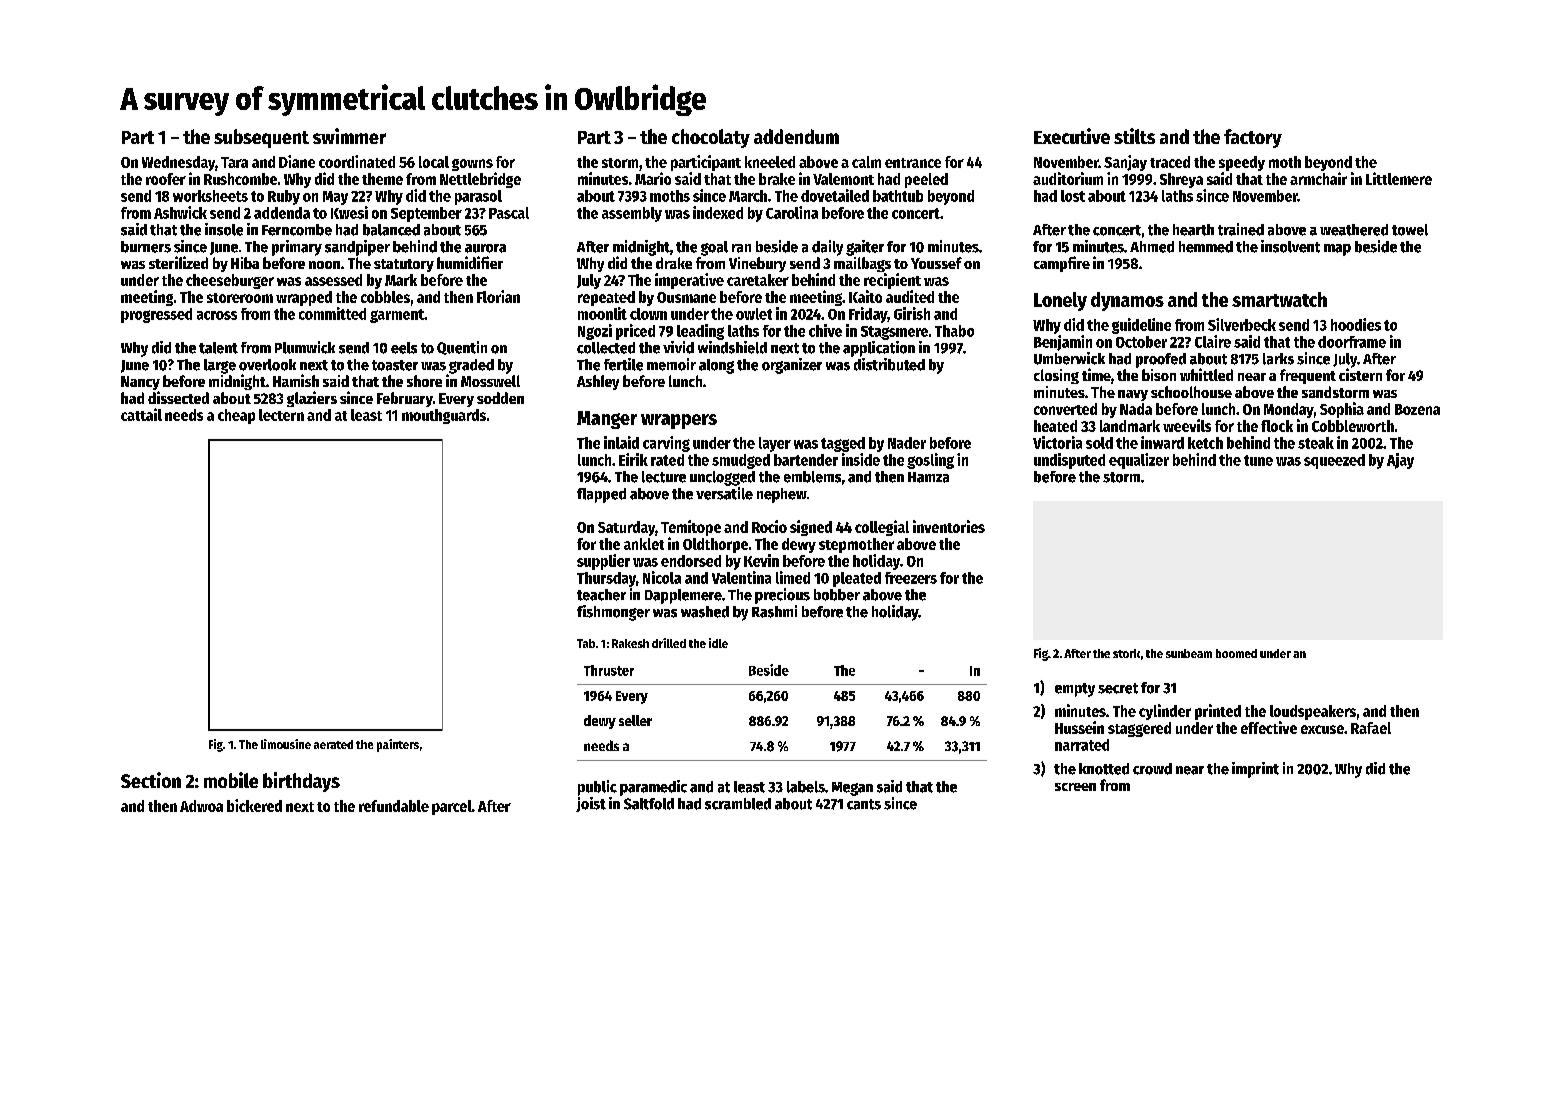 The image size is (1564, 1106). I want to click on tune, so click(1258, 460).
